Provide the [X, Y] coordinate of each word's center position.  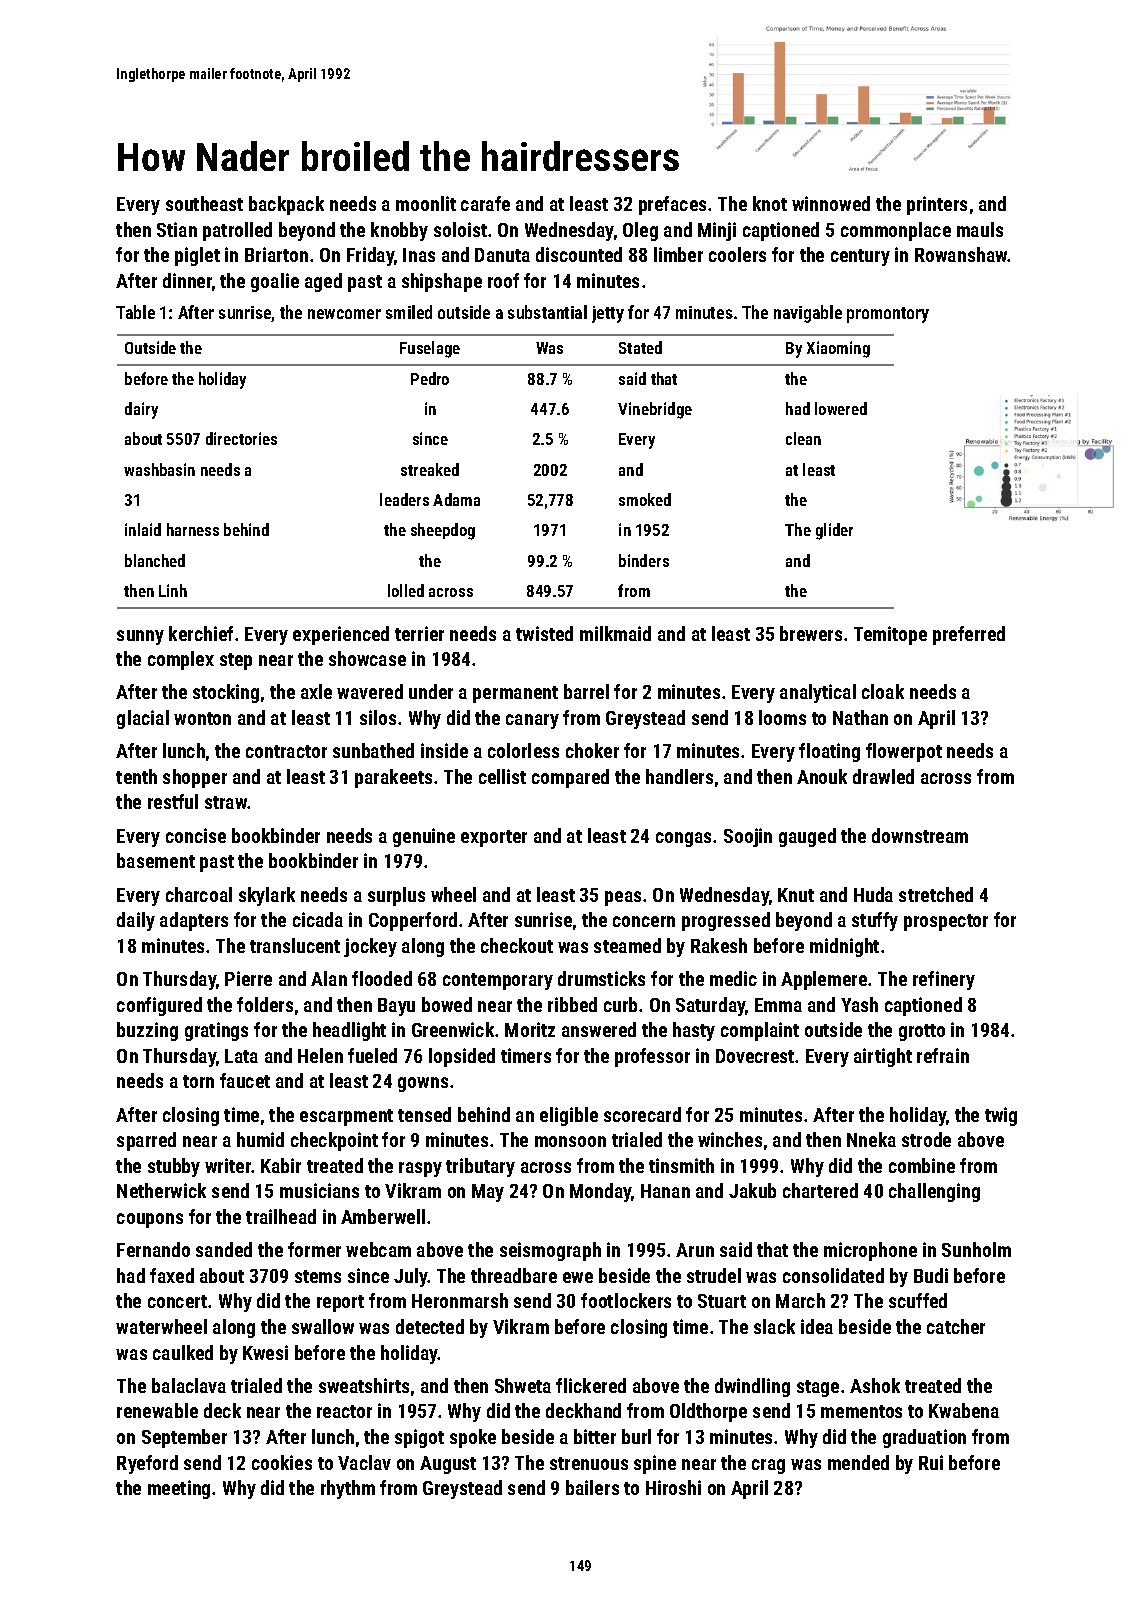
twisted [544, 633]
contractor [286, 751]
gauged [807, 837]
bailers [592, 1487]
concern [644, 921]
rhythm [348, 1489]
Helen [320, 1055]
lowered [841, 408]
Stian [177, 229]
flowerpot [904, 752]
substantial [547, 312]
